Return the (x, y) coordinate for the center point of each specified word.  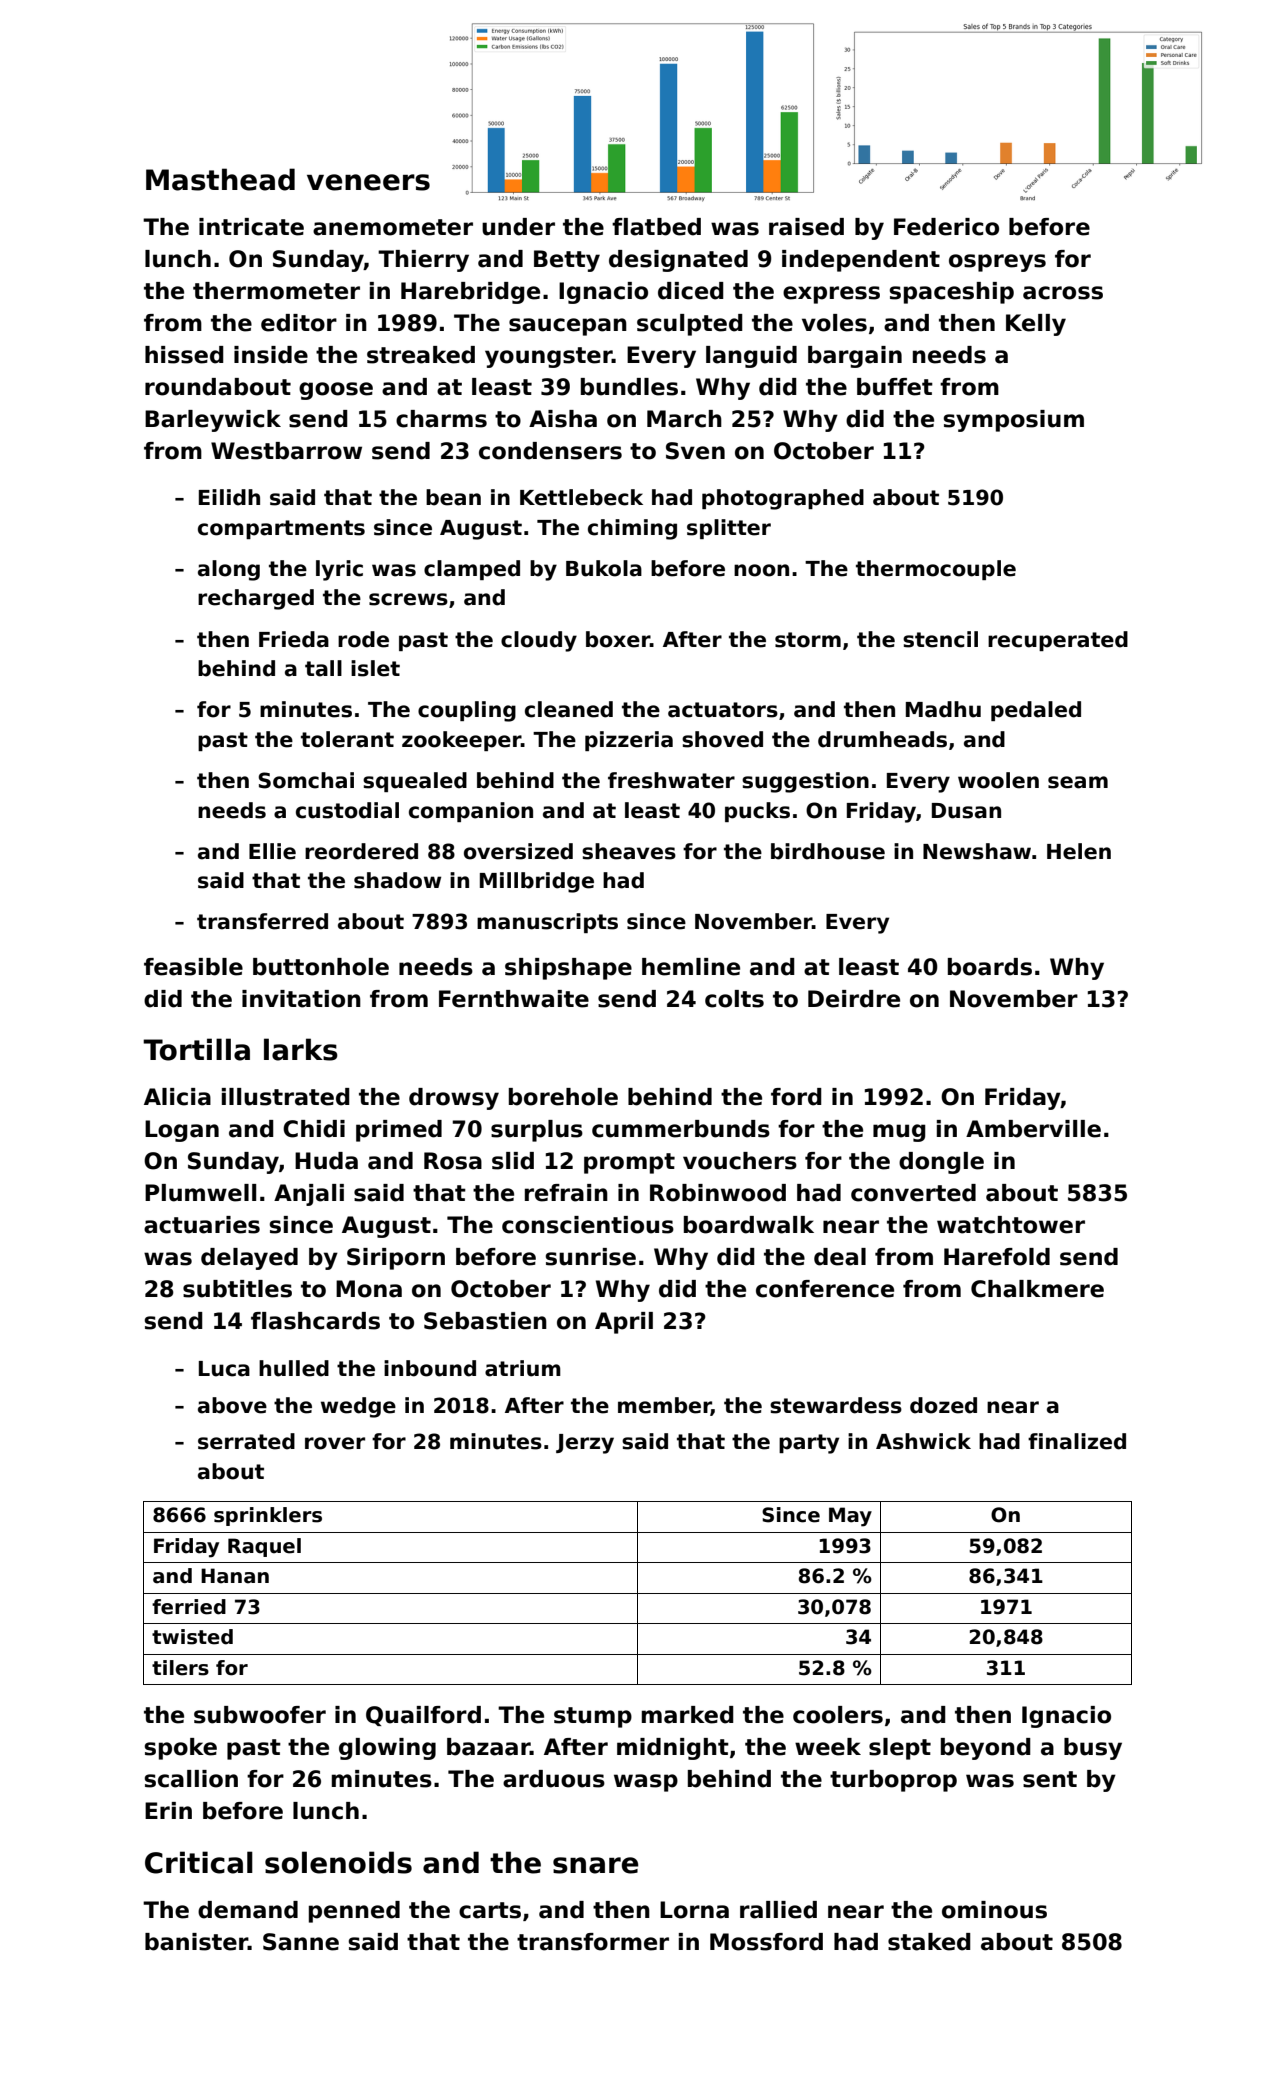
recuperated (1058, 641)
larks (301, 1049)
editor (299, 323)
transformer (593, 1942)
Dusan (966, 811)
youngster (548, 357)
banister (196, 1942)
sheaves (629, 851)
